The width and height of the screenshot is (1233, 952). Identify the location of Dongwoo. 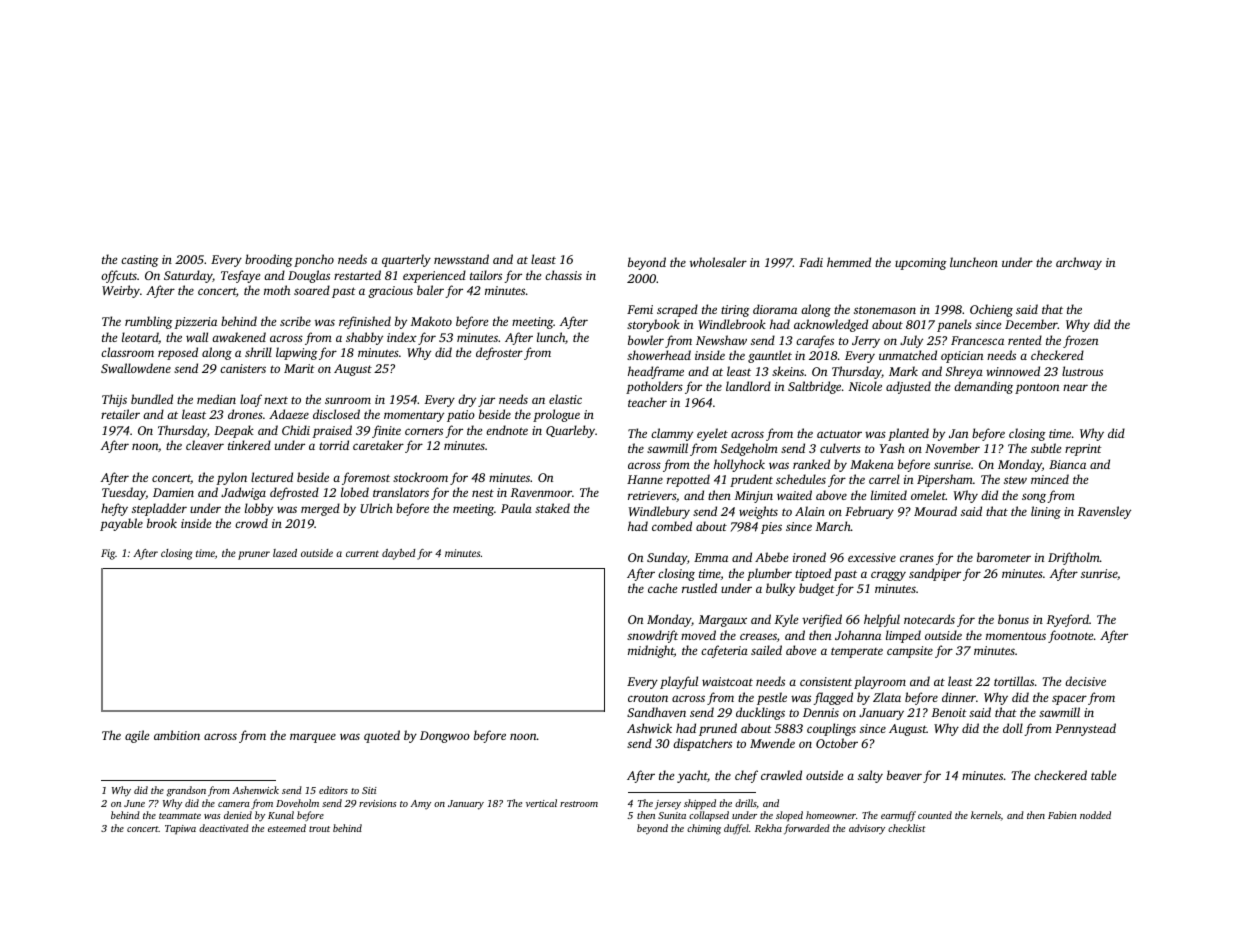
(445, 737).
